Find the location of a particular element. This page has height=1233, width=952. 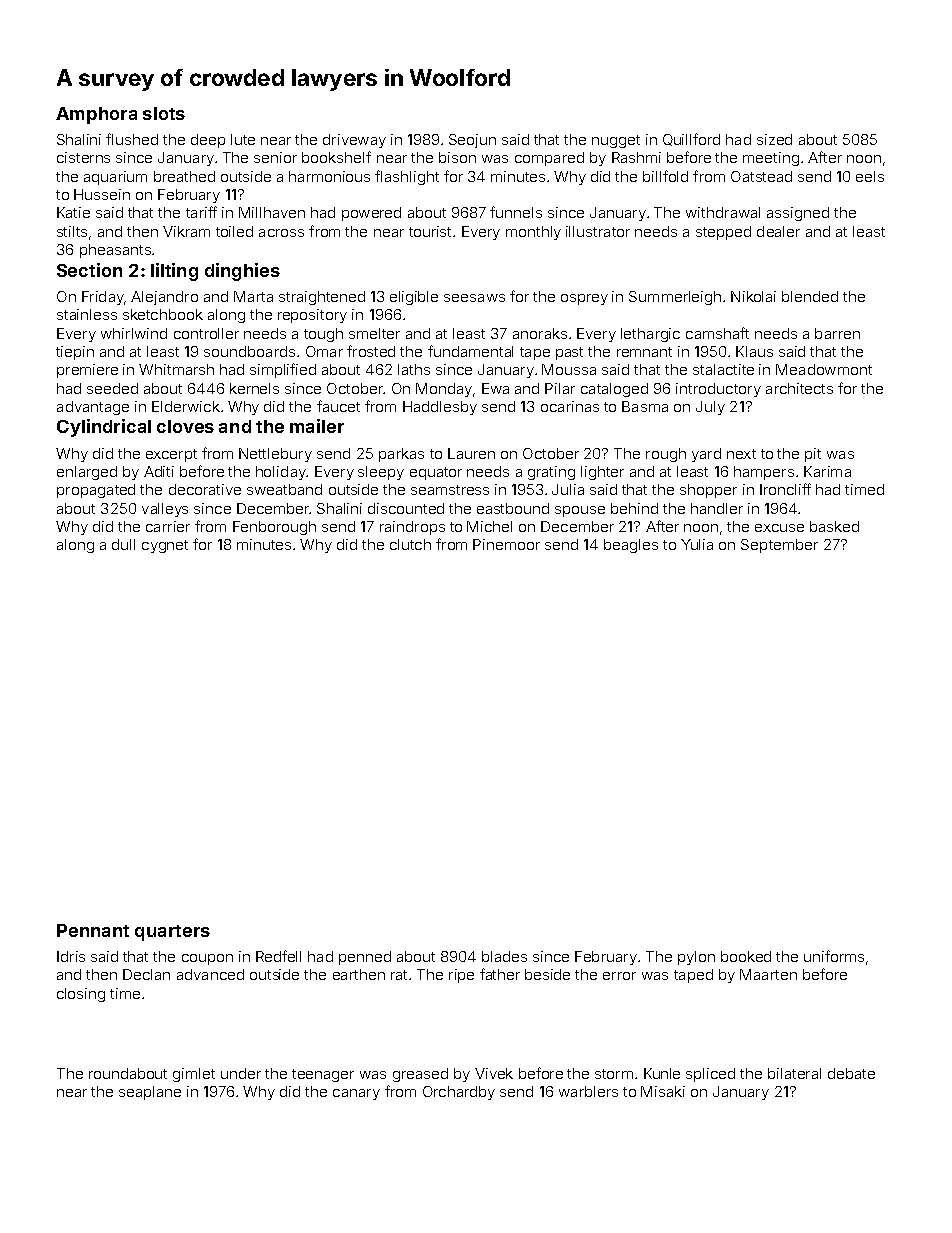

clutch is located at coordinates (410, 544).
